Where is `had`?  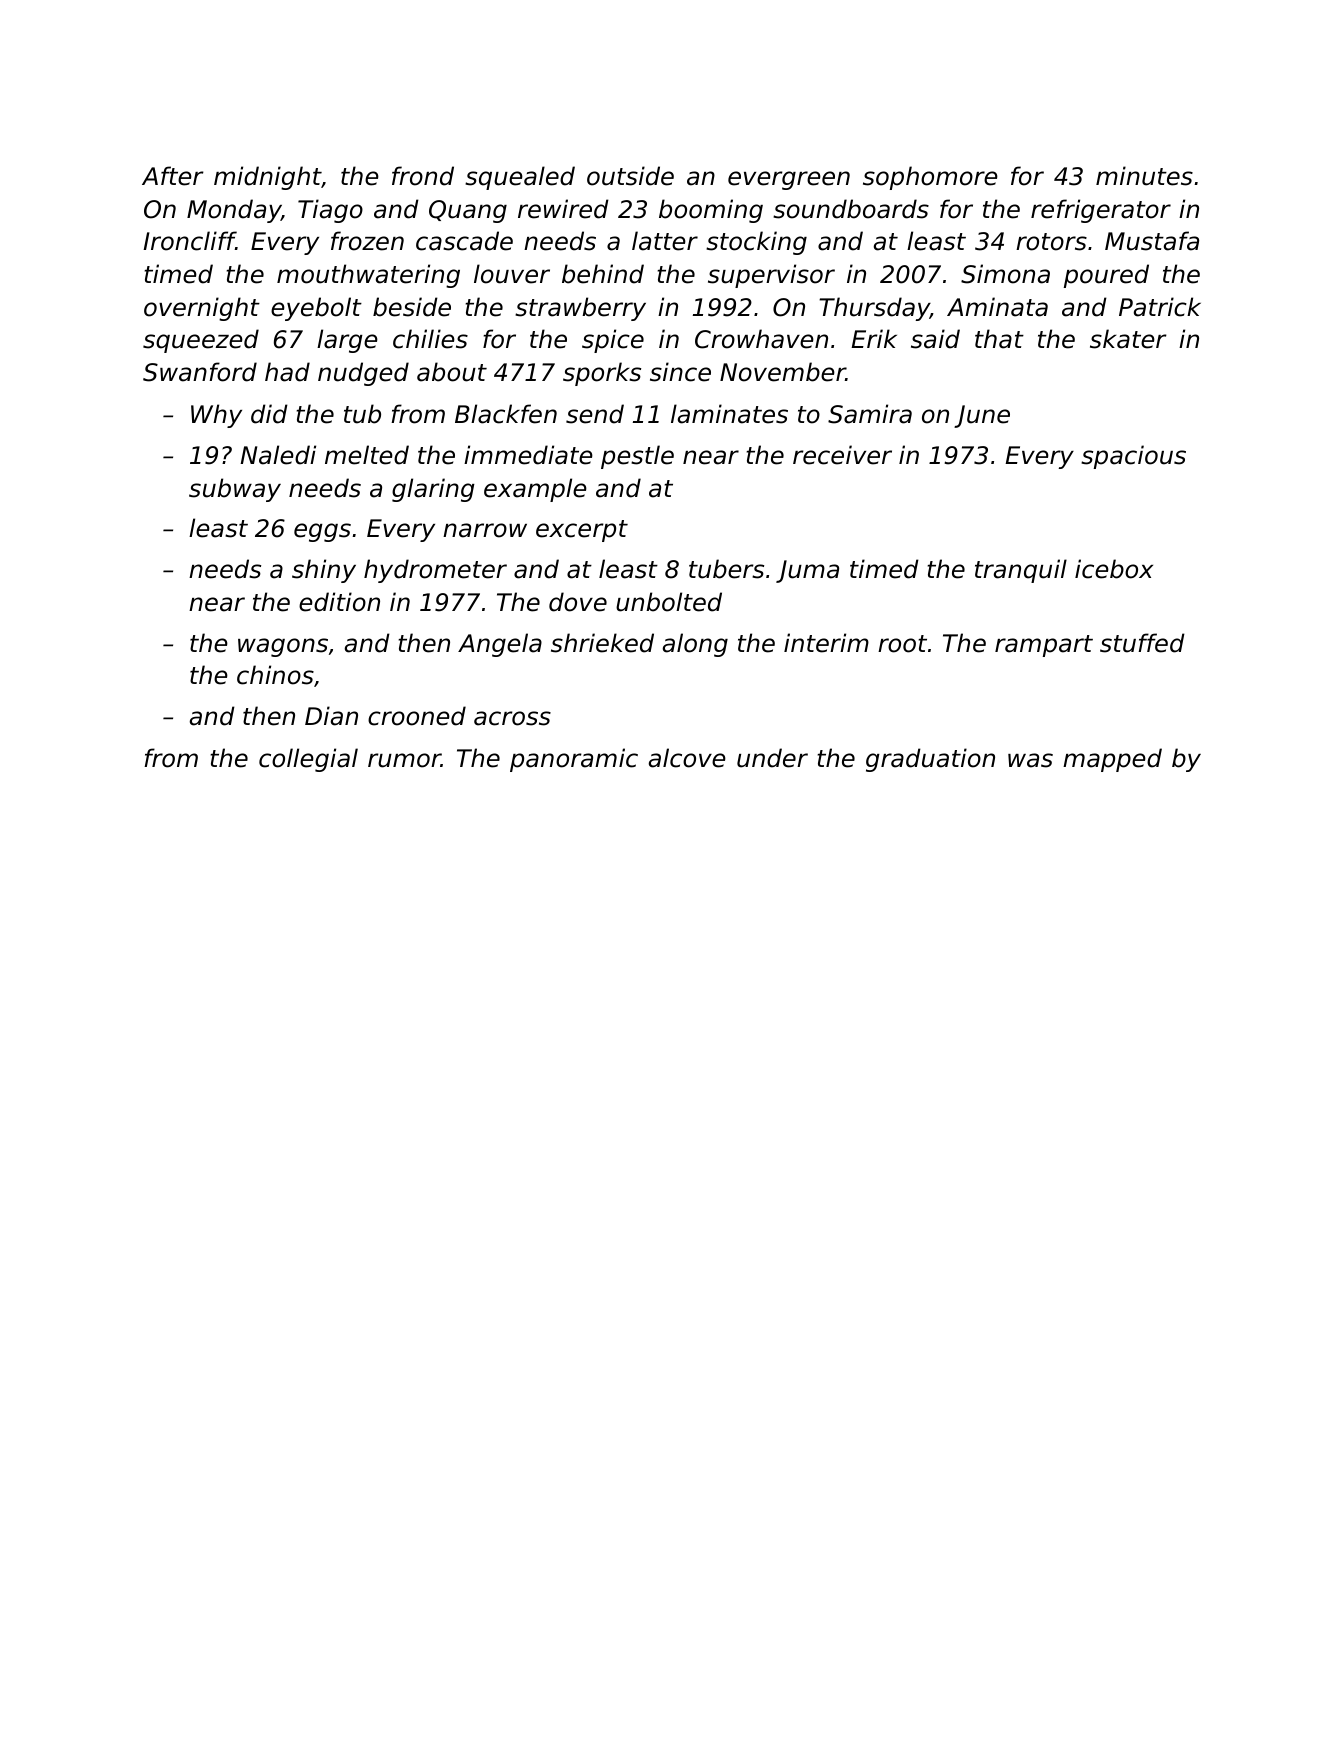 had is located at coordinates (287, 372).
